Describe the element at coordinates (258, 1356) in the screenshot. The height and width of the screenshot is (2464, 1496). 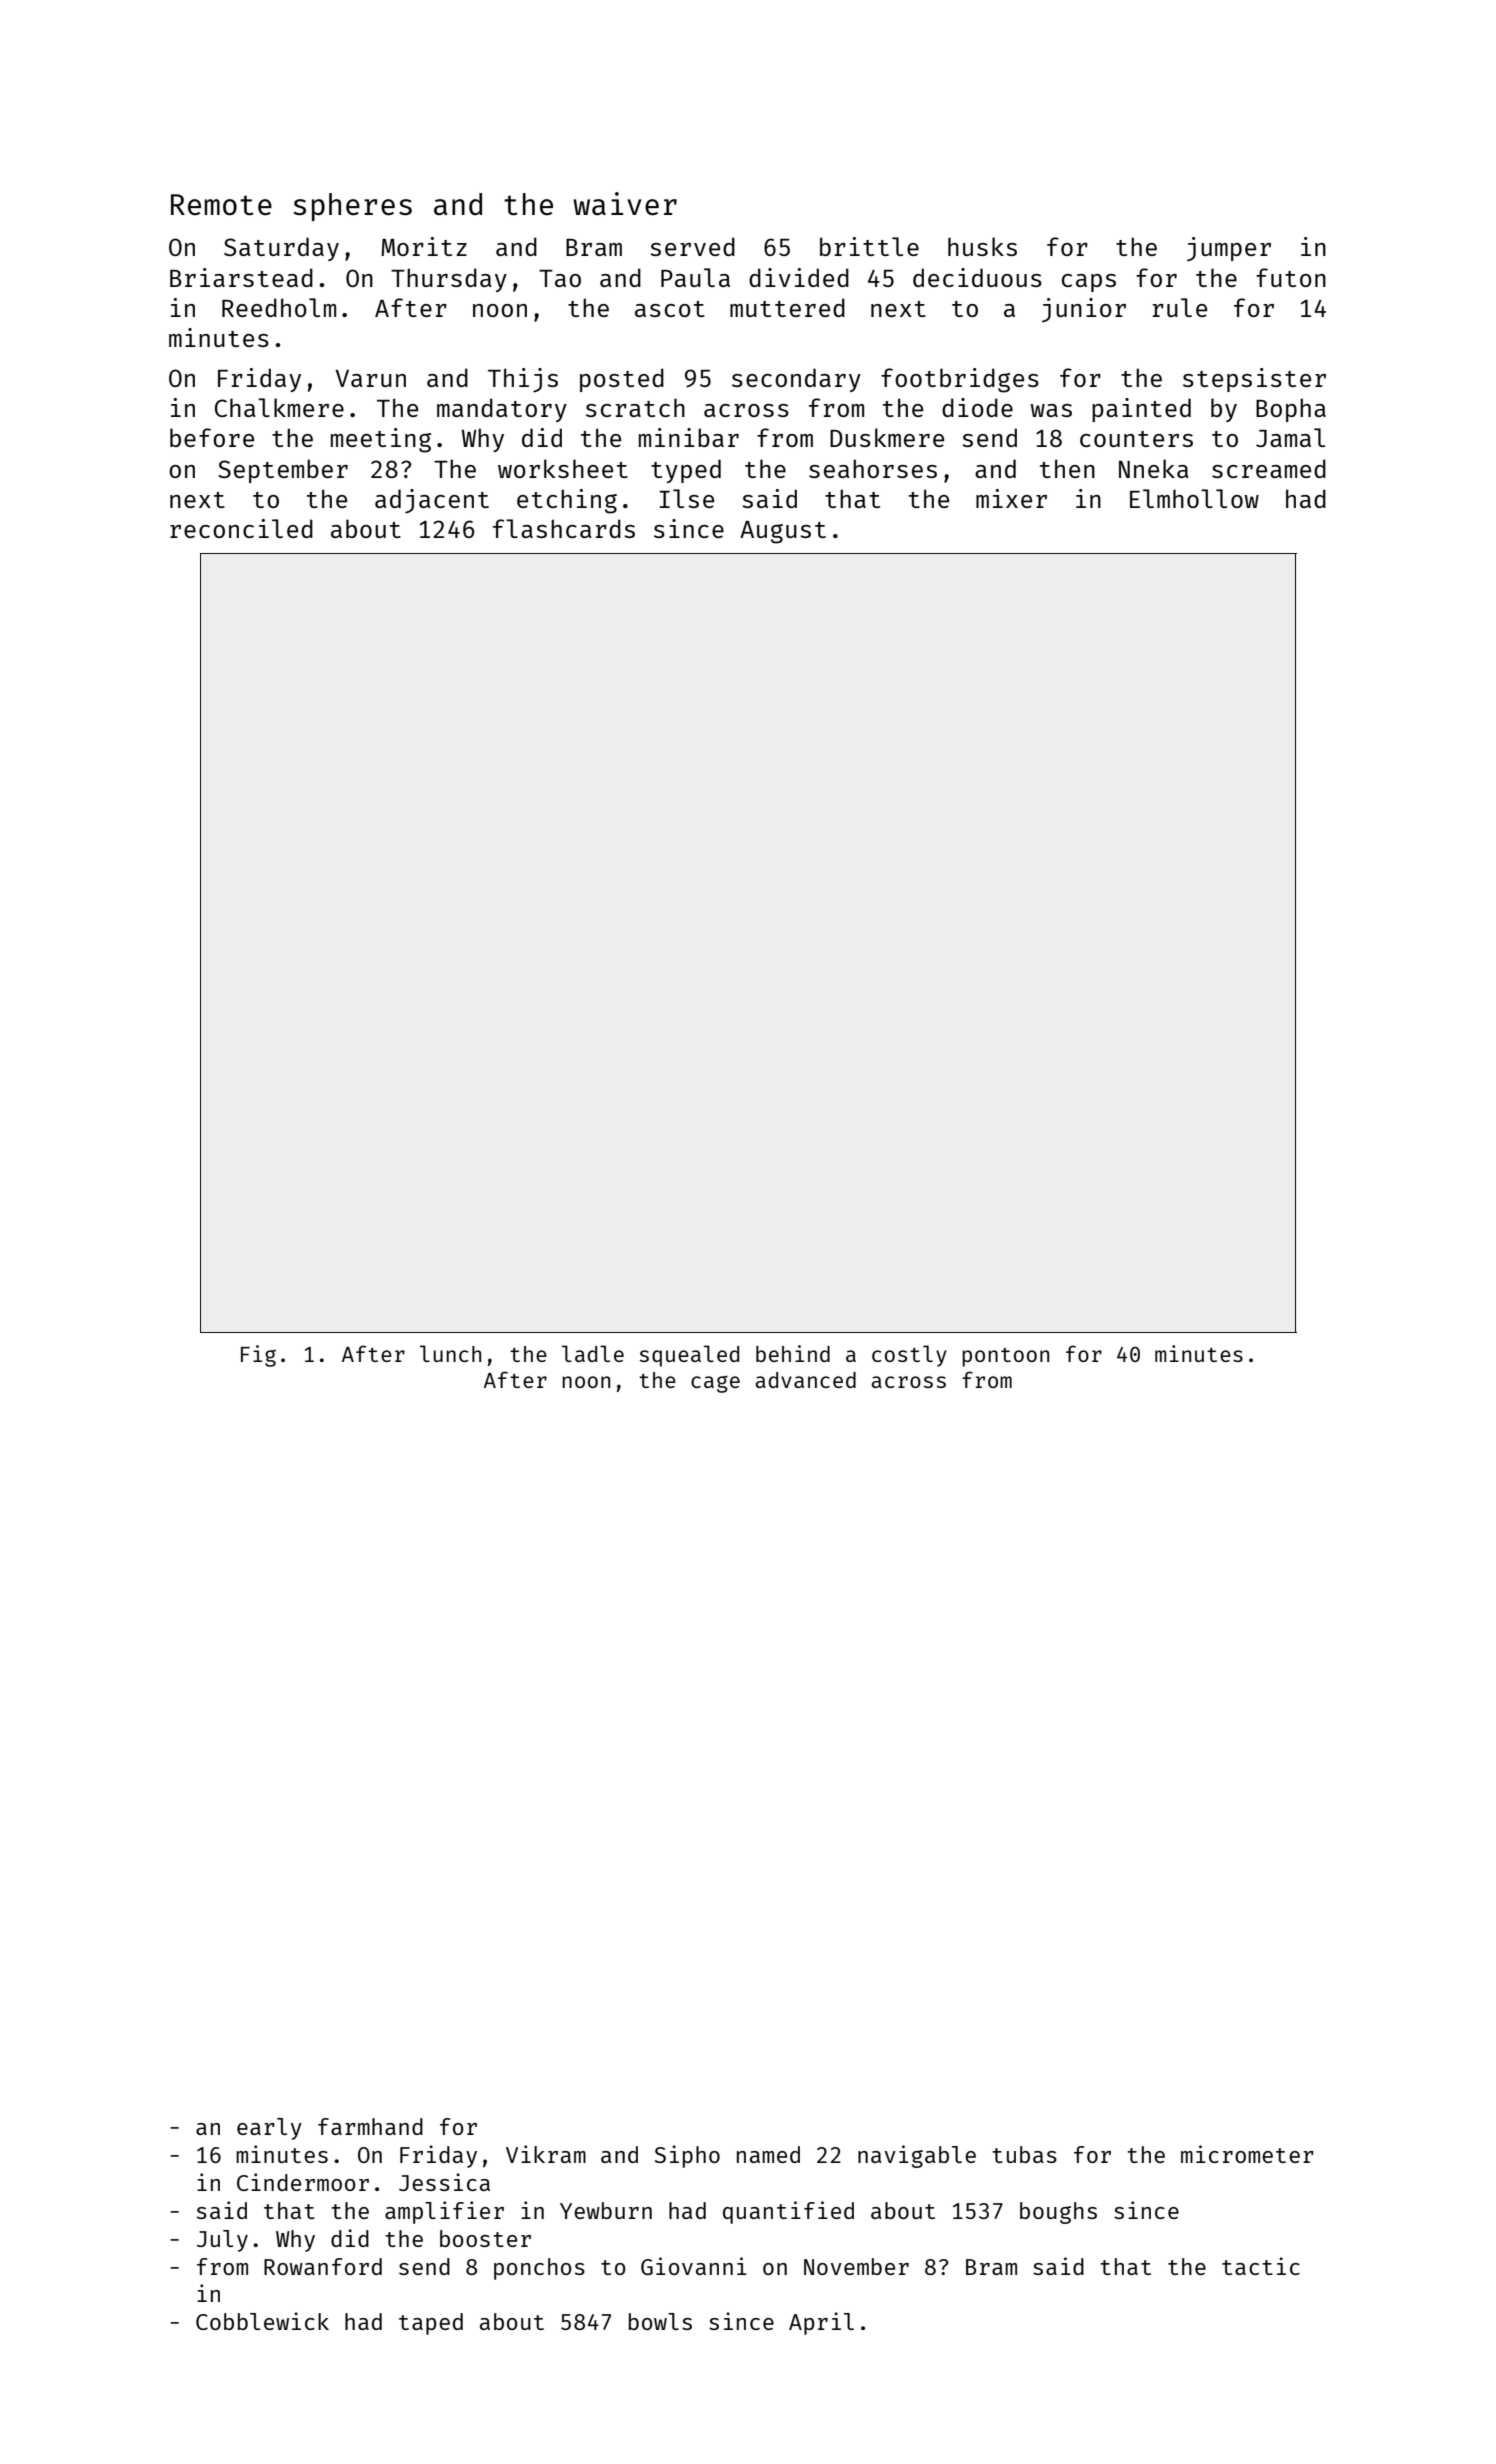
I see `Fig` at that location.
